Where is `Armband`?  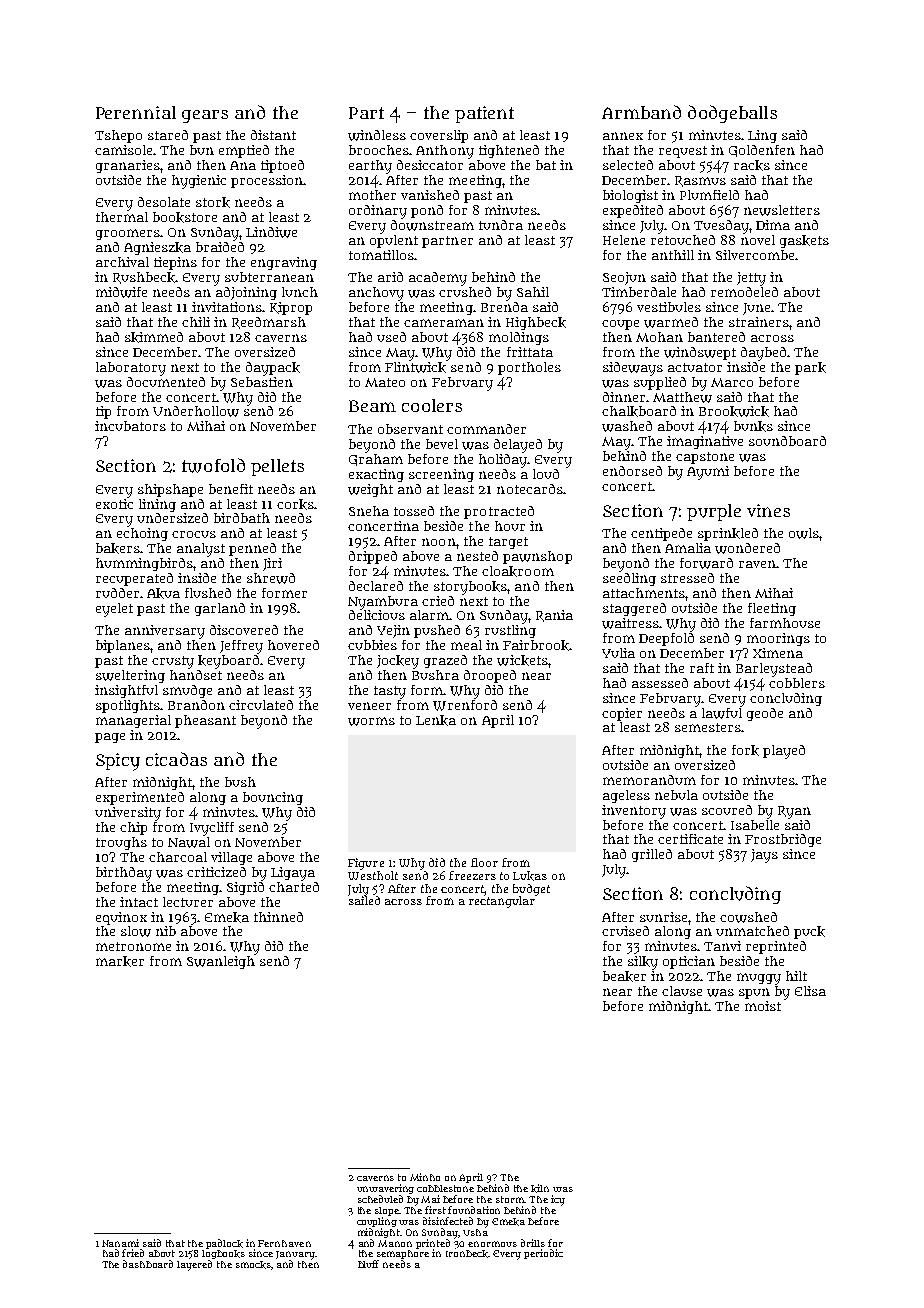
Armband is located at coordinates (641, 112).
